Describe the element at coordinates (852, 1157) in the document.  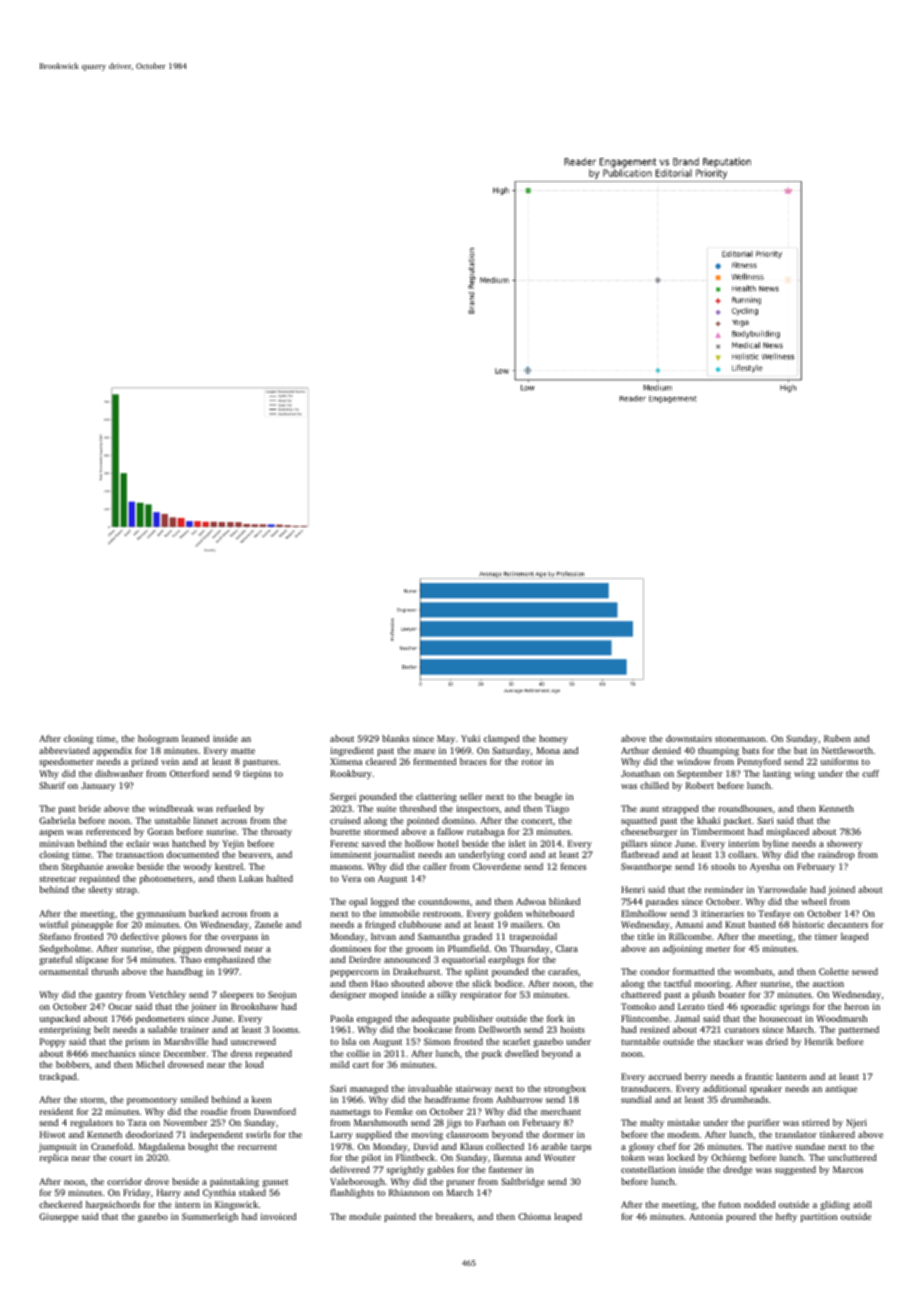
I see `uncluttered` at that location.
